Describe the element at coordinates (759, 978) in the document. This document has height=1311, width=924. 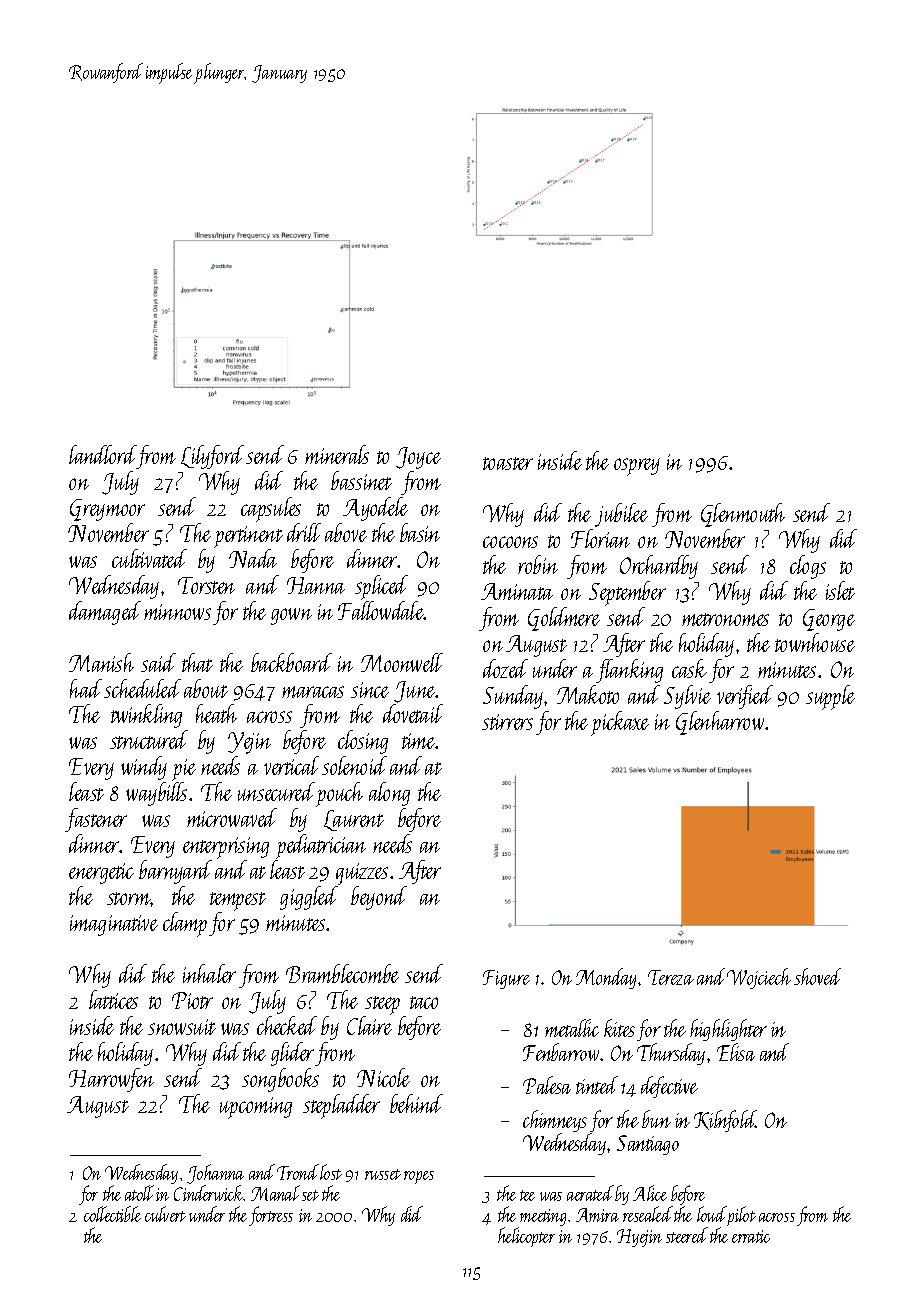
I see `Wojciech` at that location.
